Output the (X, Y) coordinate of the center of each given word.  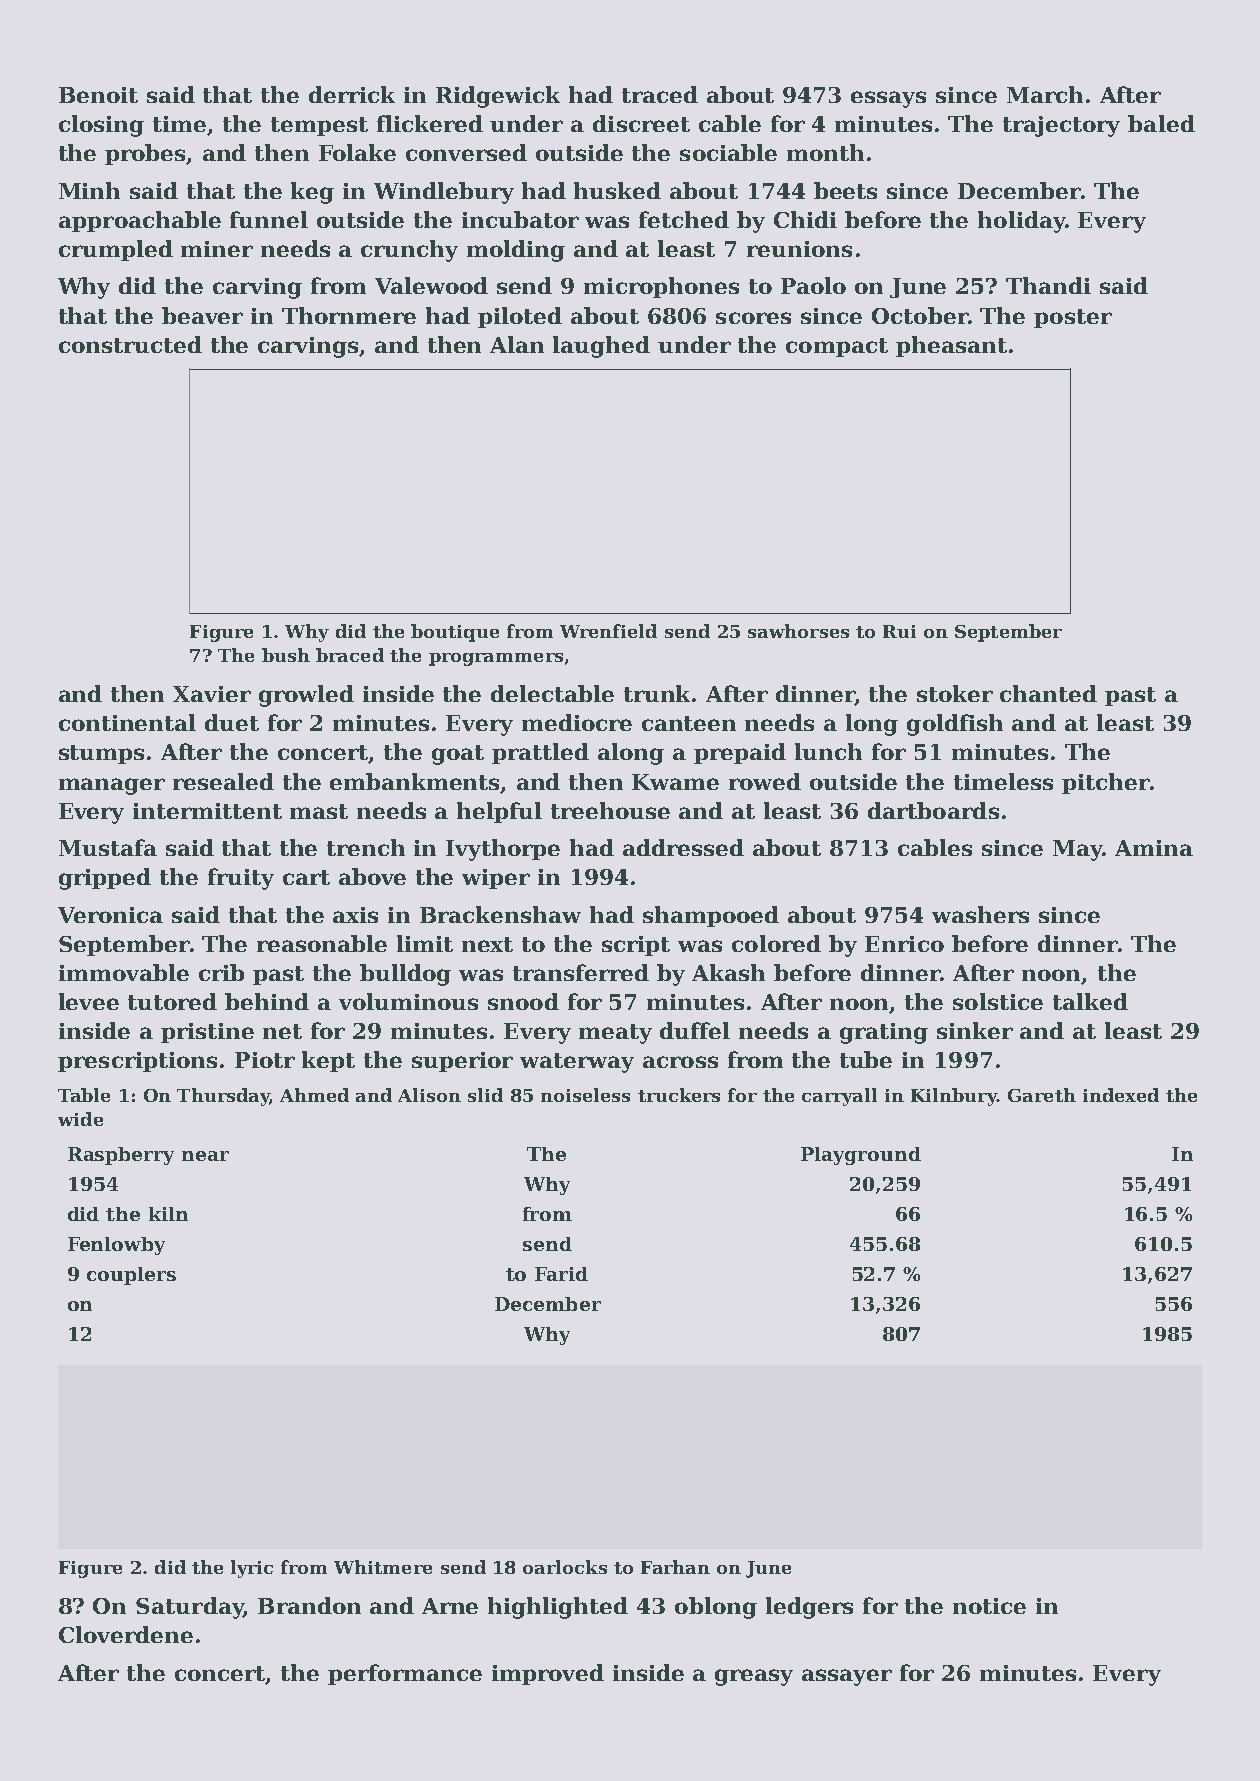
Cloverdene (126, 1634)
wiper (496, 879)
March (1045, 94)
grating (884, 1033)
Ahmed (314, 1095)
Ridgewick (498, 97)
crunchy (409, 251)
